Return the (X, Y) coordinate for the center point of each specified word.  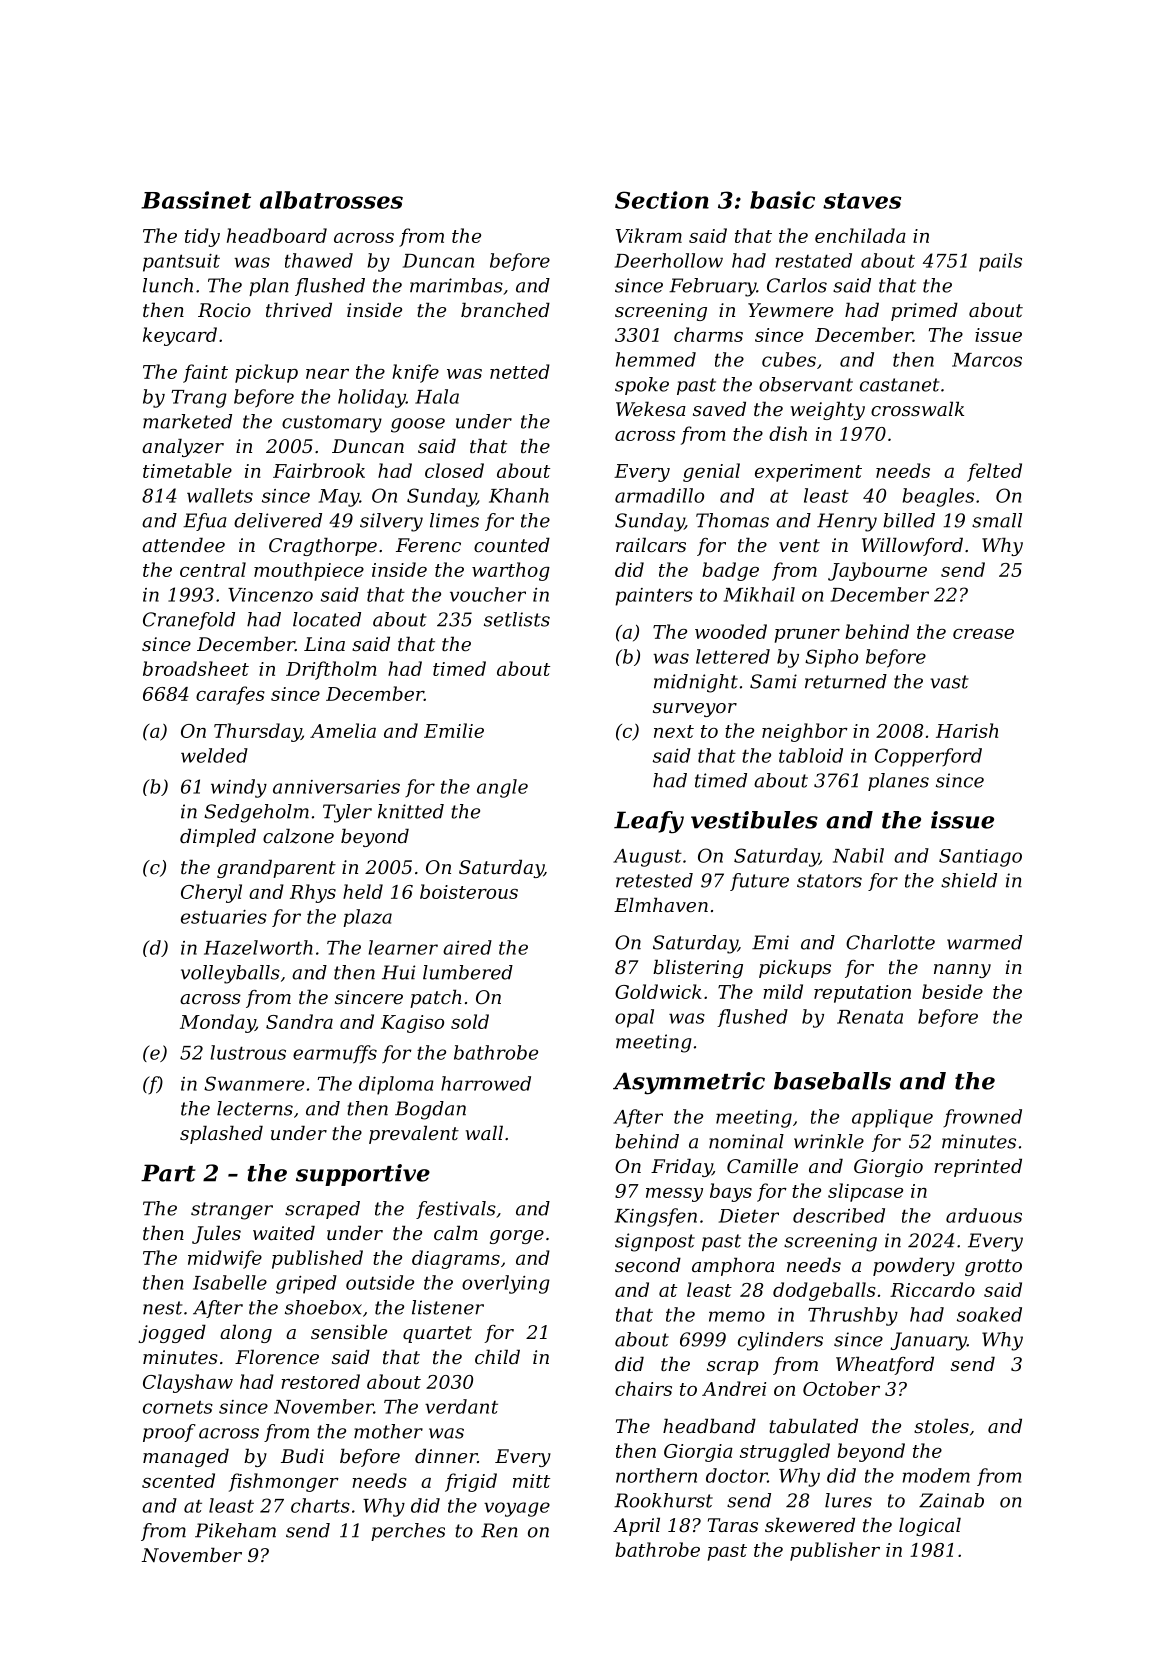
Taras (733, 1525)
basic (782, 200)
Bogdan (430, 1110)
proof (169, 1433)
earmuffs (335, 1054)
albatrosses (331, 200)
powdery (914, 1266)
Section (662, 200)
